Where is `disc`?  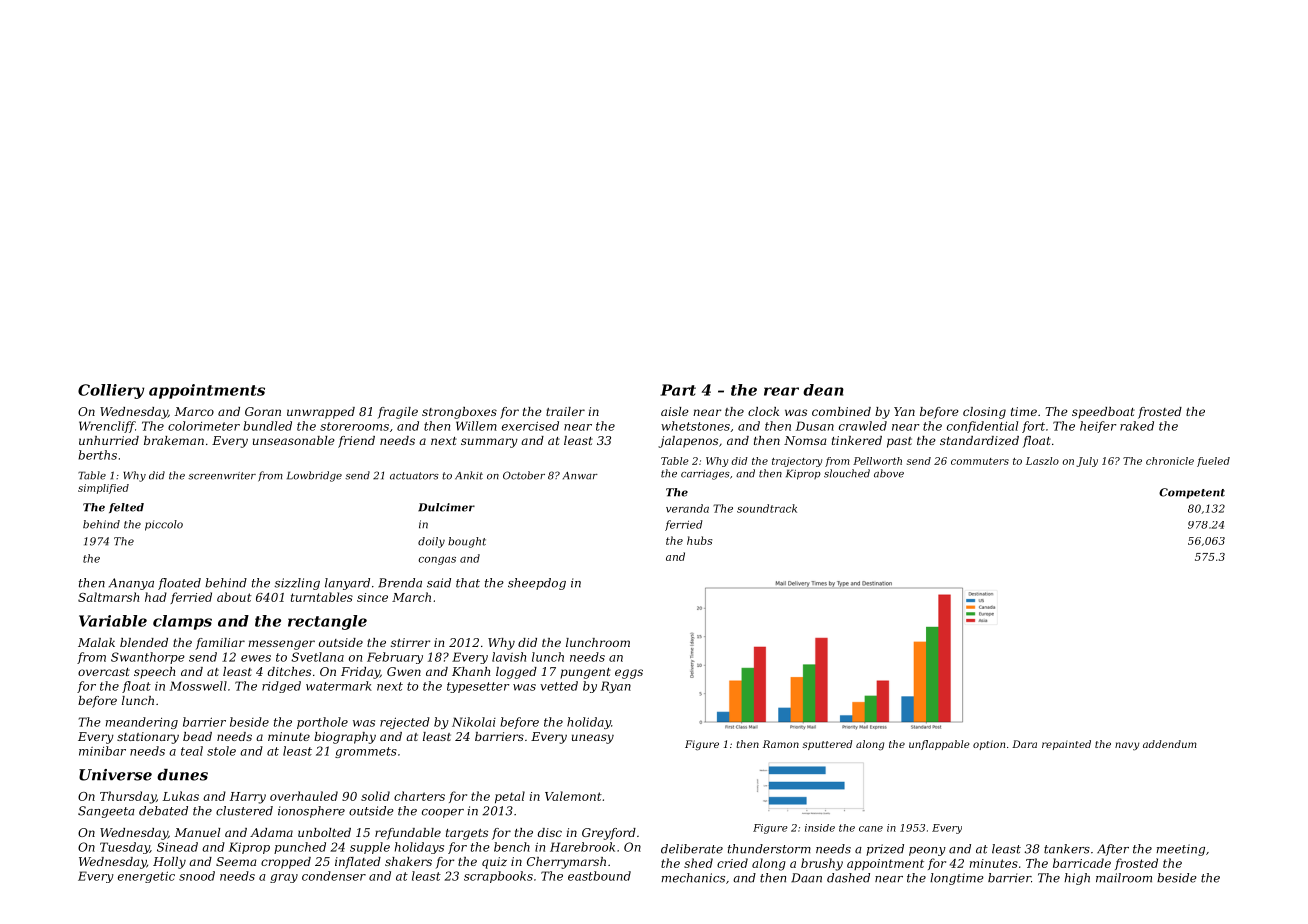
disc is located at coordinates (550, 832).
